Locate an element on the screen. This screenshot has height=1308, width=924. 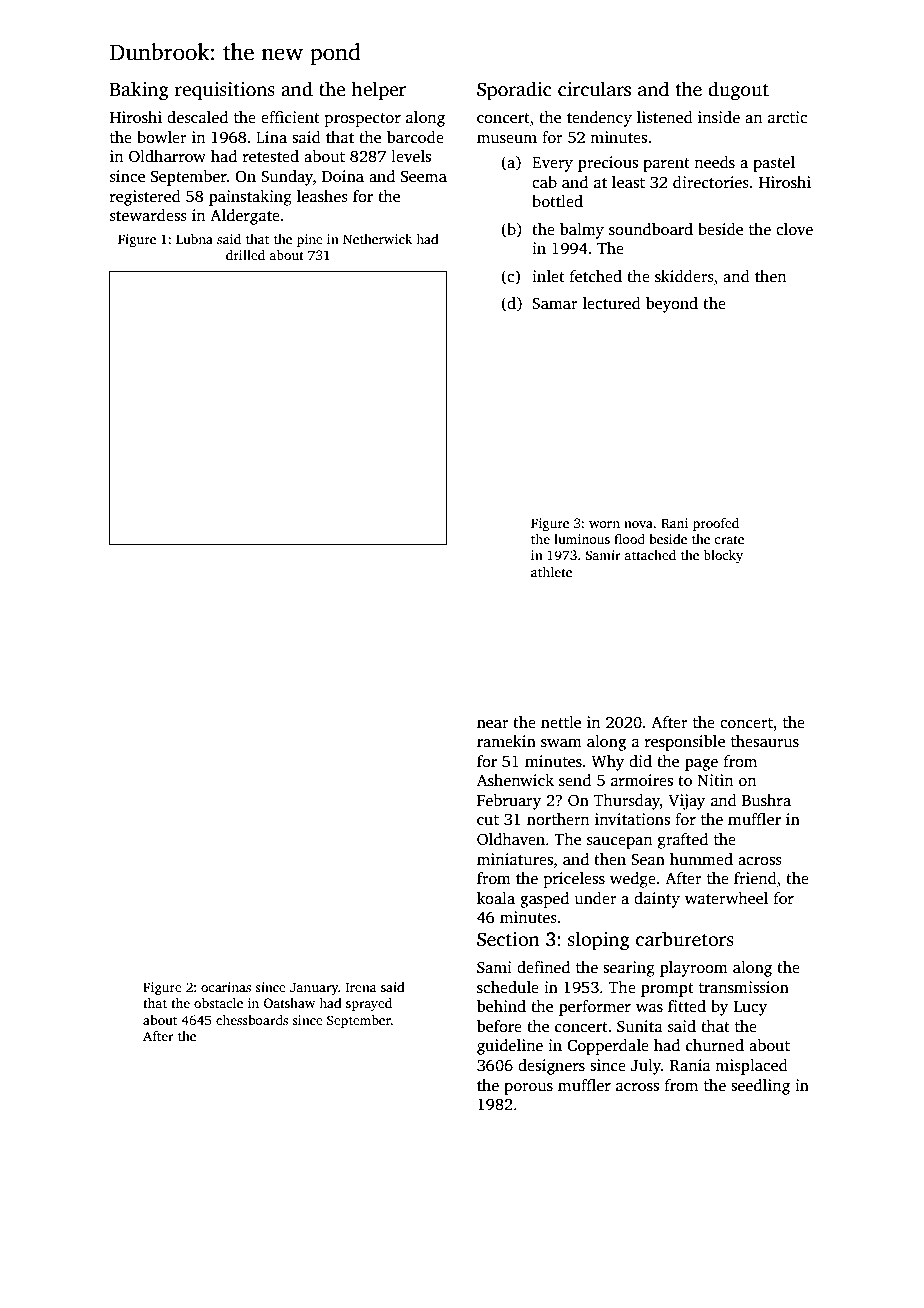
dugout is located at coordinates (738, 91).
